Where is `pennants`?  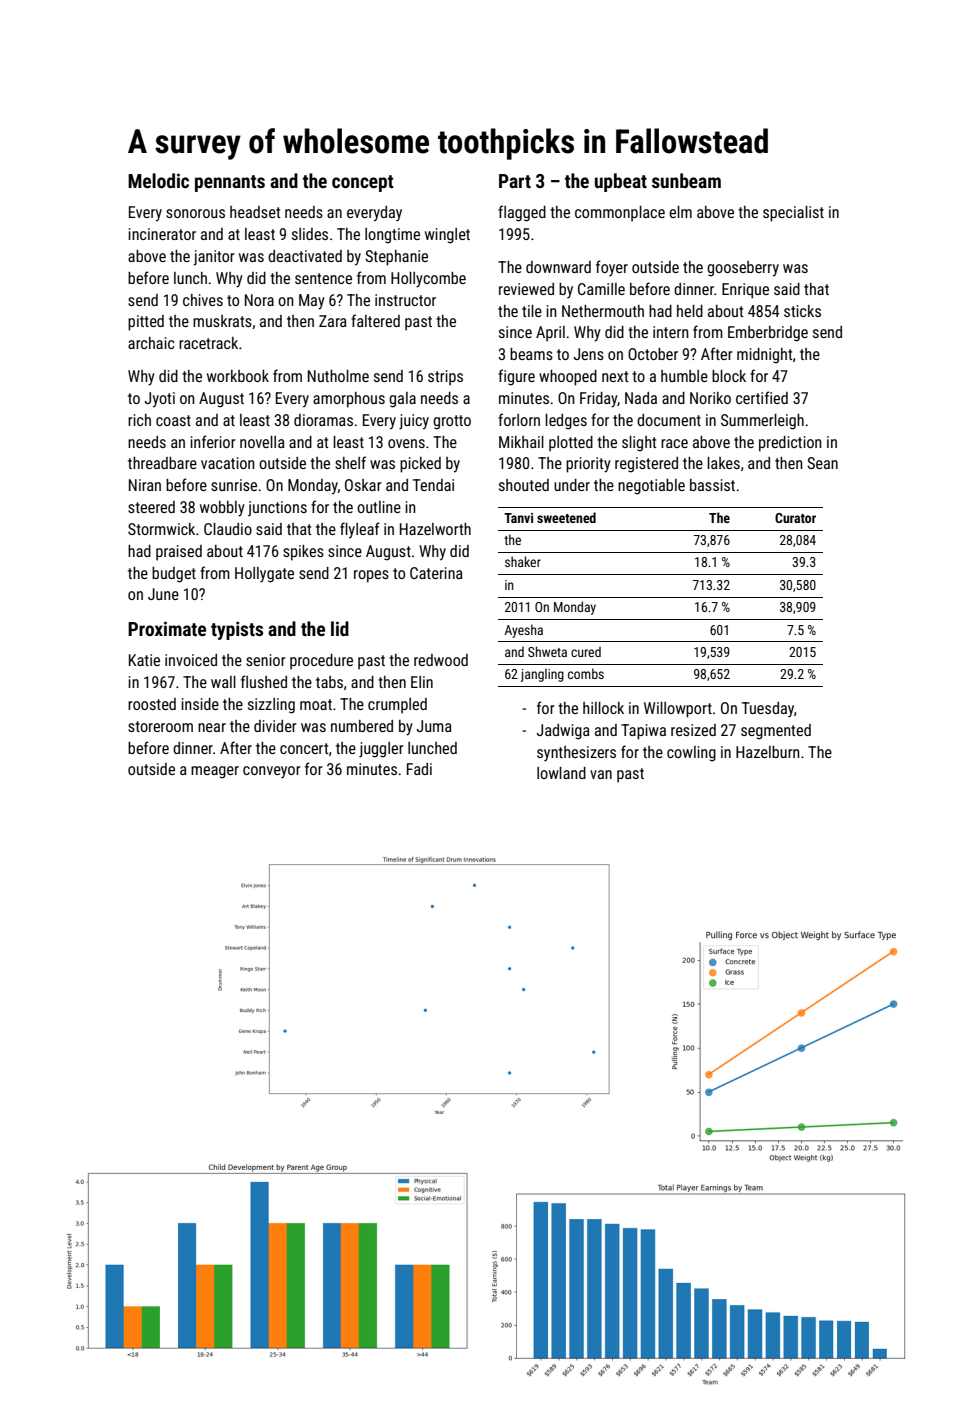 pennants is located at coordinates (230, 183).
